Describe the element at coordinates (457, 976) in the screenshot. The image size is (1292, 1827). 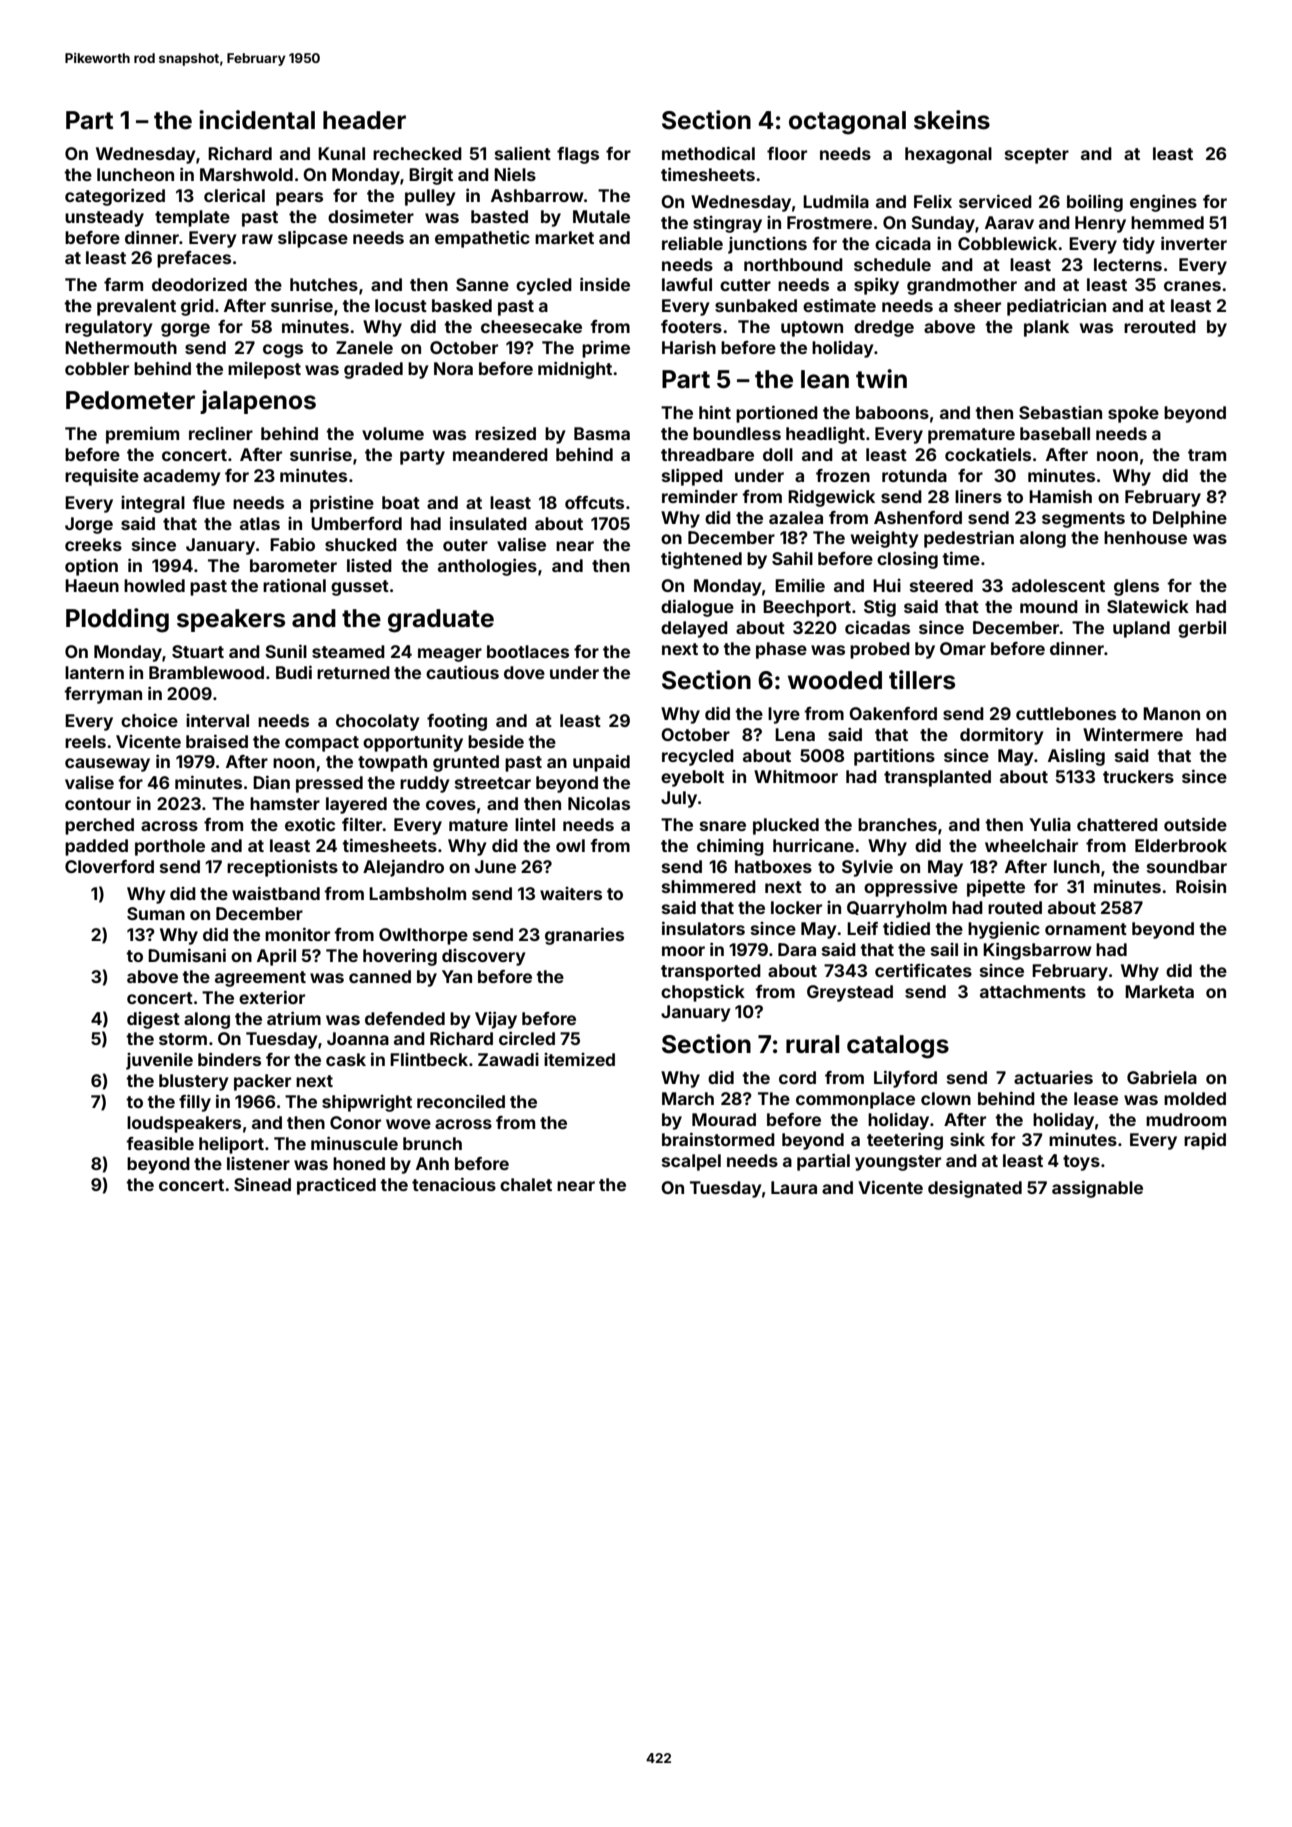
I see `Yan` at that location.
